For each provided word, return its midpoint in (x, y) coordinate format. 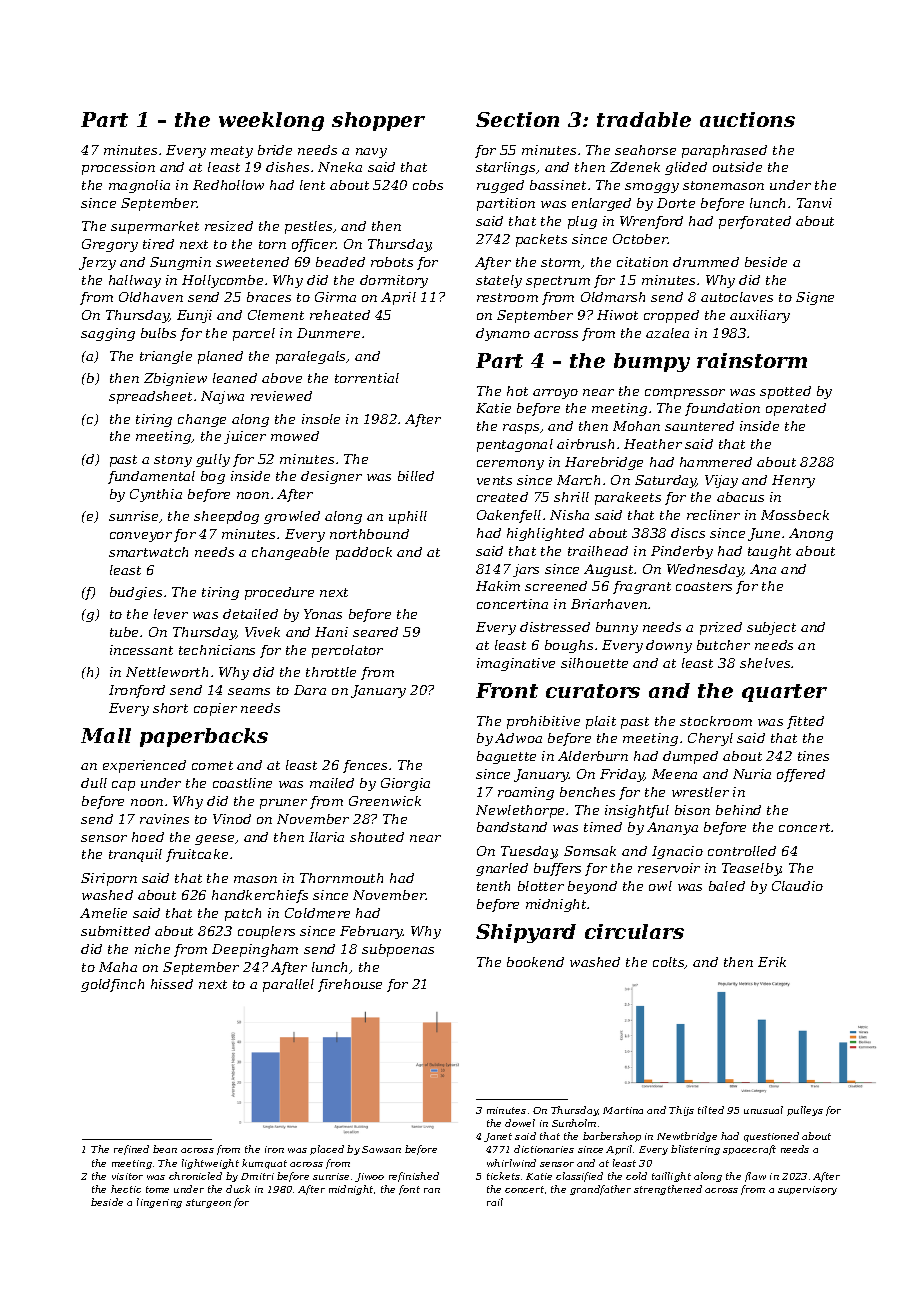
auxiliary (760, 316)
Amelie (103, 913)
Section (517, 119)
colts (669, 963)
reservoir (669, 868)
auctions (747, 119)
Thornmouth (341, 878)
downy (669, 646)
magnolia (139, 186)
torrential (367, 378)
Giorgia (405, 784)
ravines (164, 819)
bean (165, 1149)
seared (375, 632)
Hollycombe (222, 281)
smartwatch (148, 552)
